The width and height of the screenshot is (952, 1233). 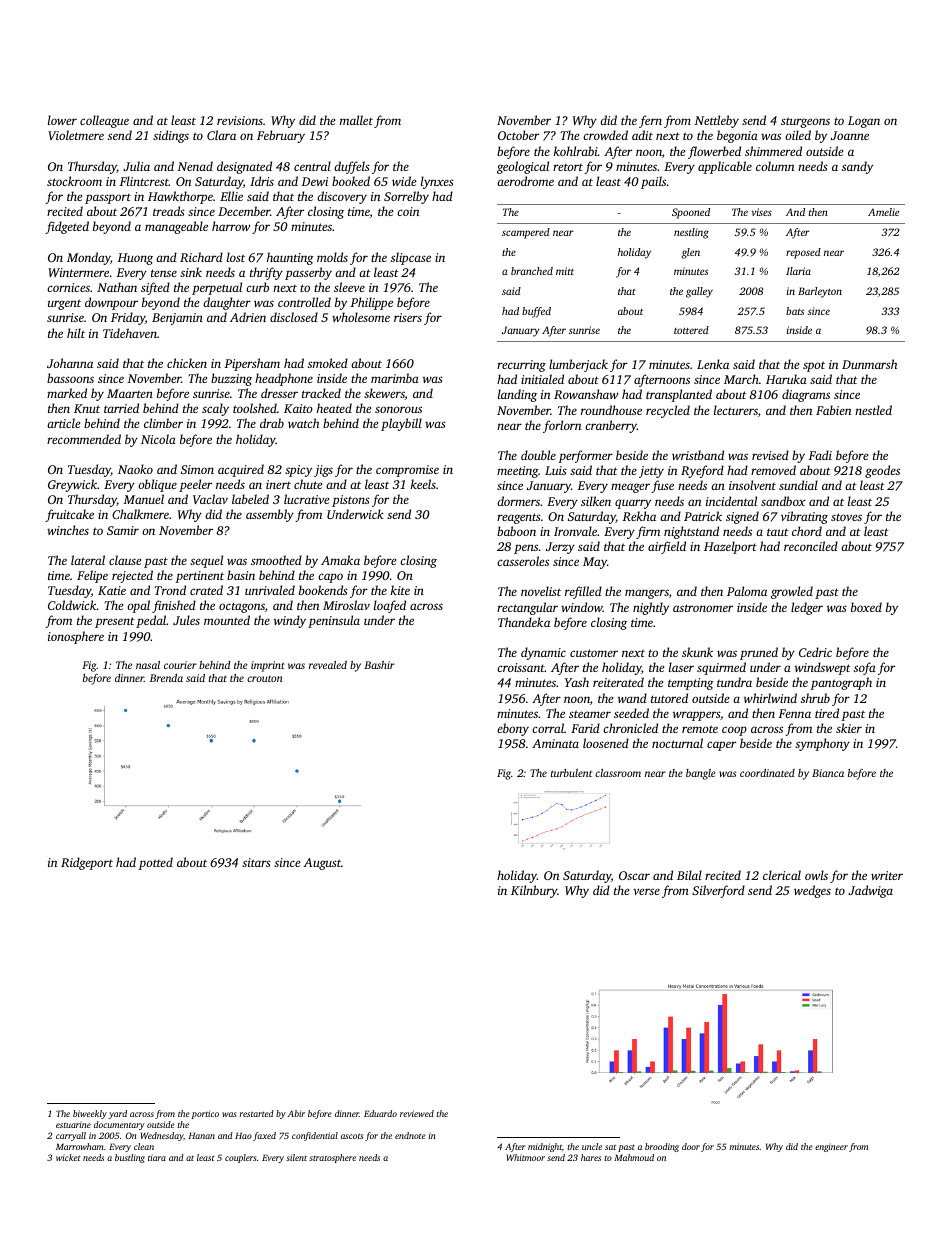 What do you see at coordinates (76, 637) in the screenshot?
I see `ionosphere` at bounding box center [76, 637].
